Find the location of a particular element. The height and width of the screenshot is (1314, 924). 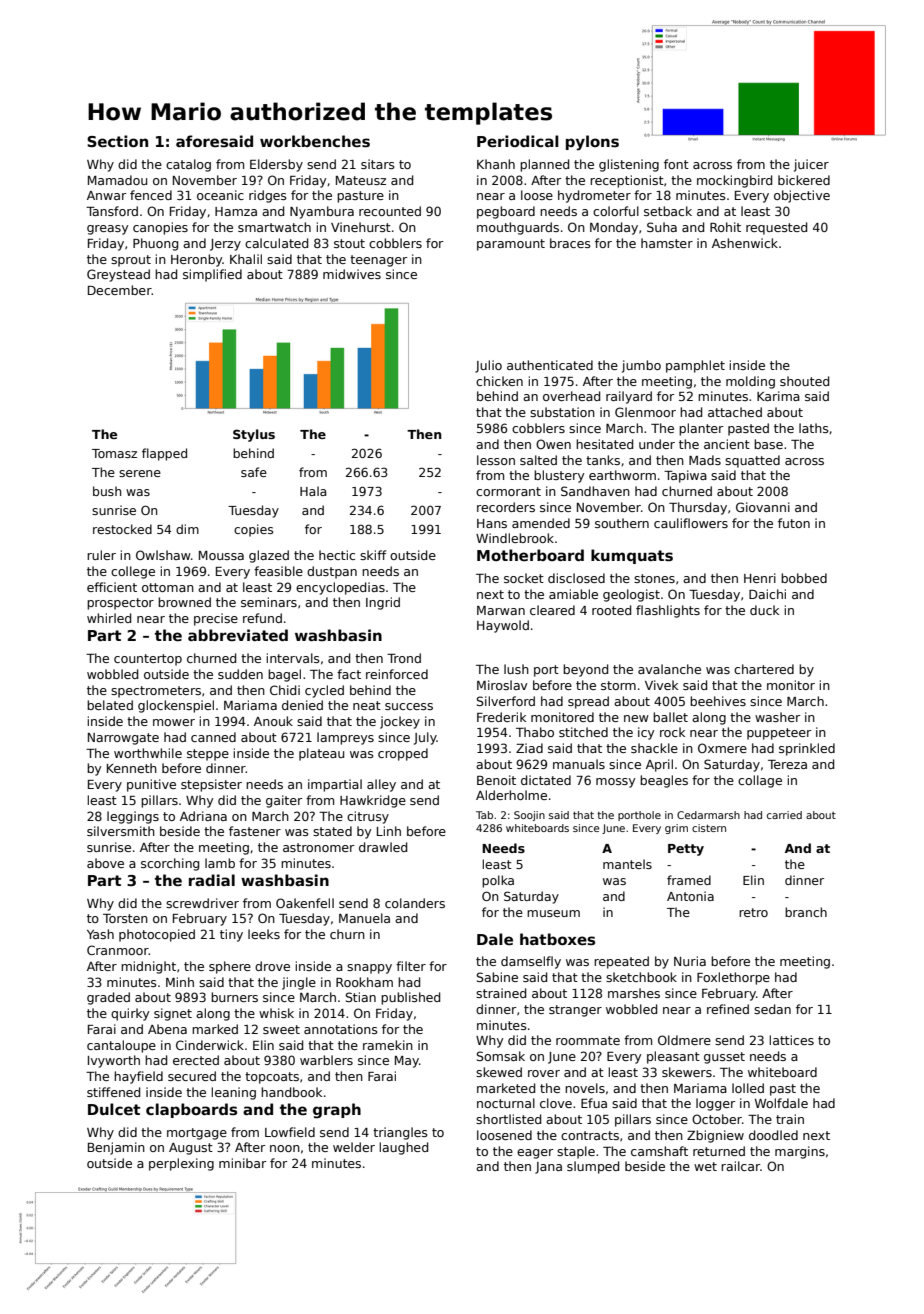

Minh is located at coordinates (180, 982).
